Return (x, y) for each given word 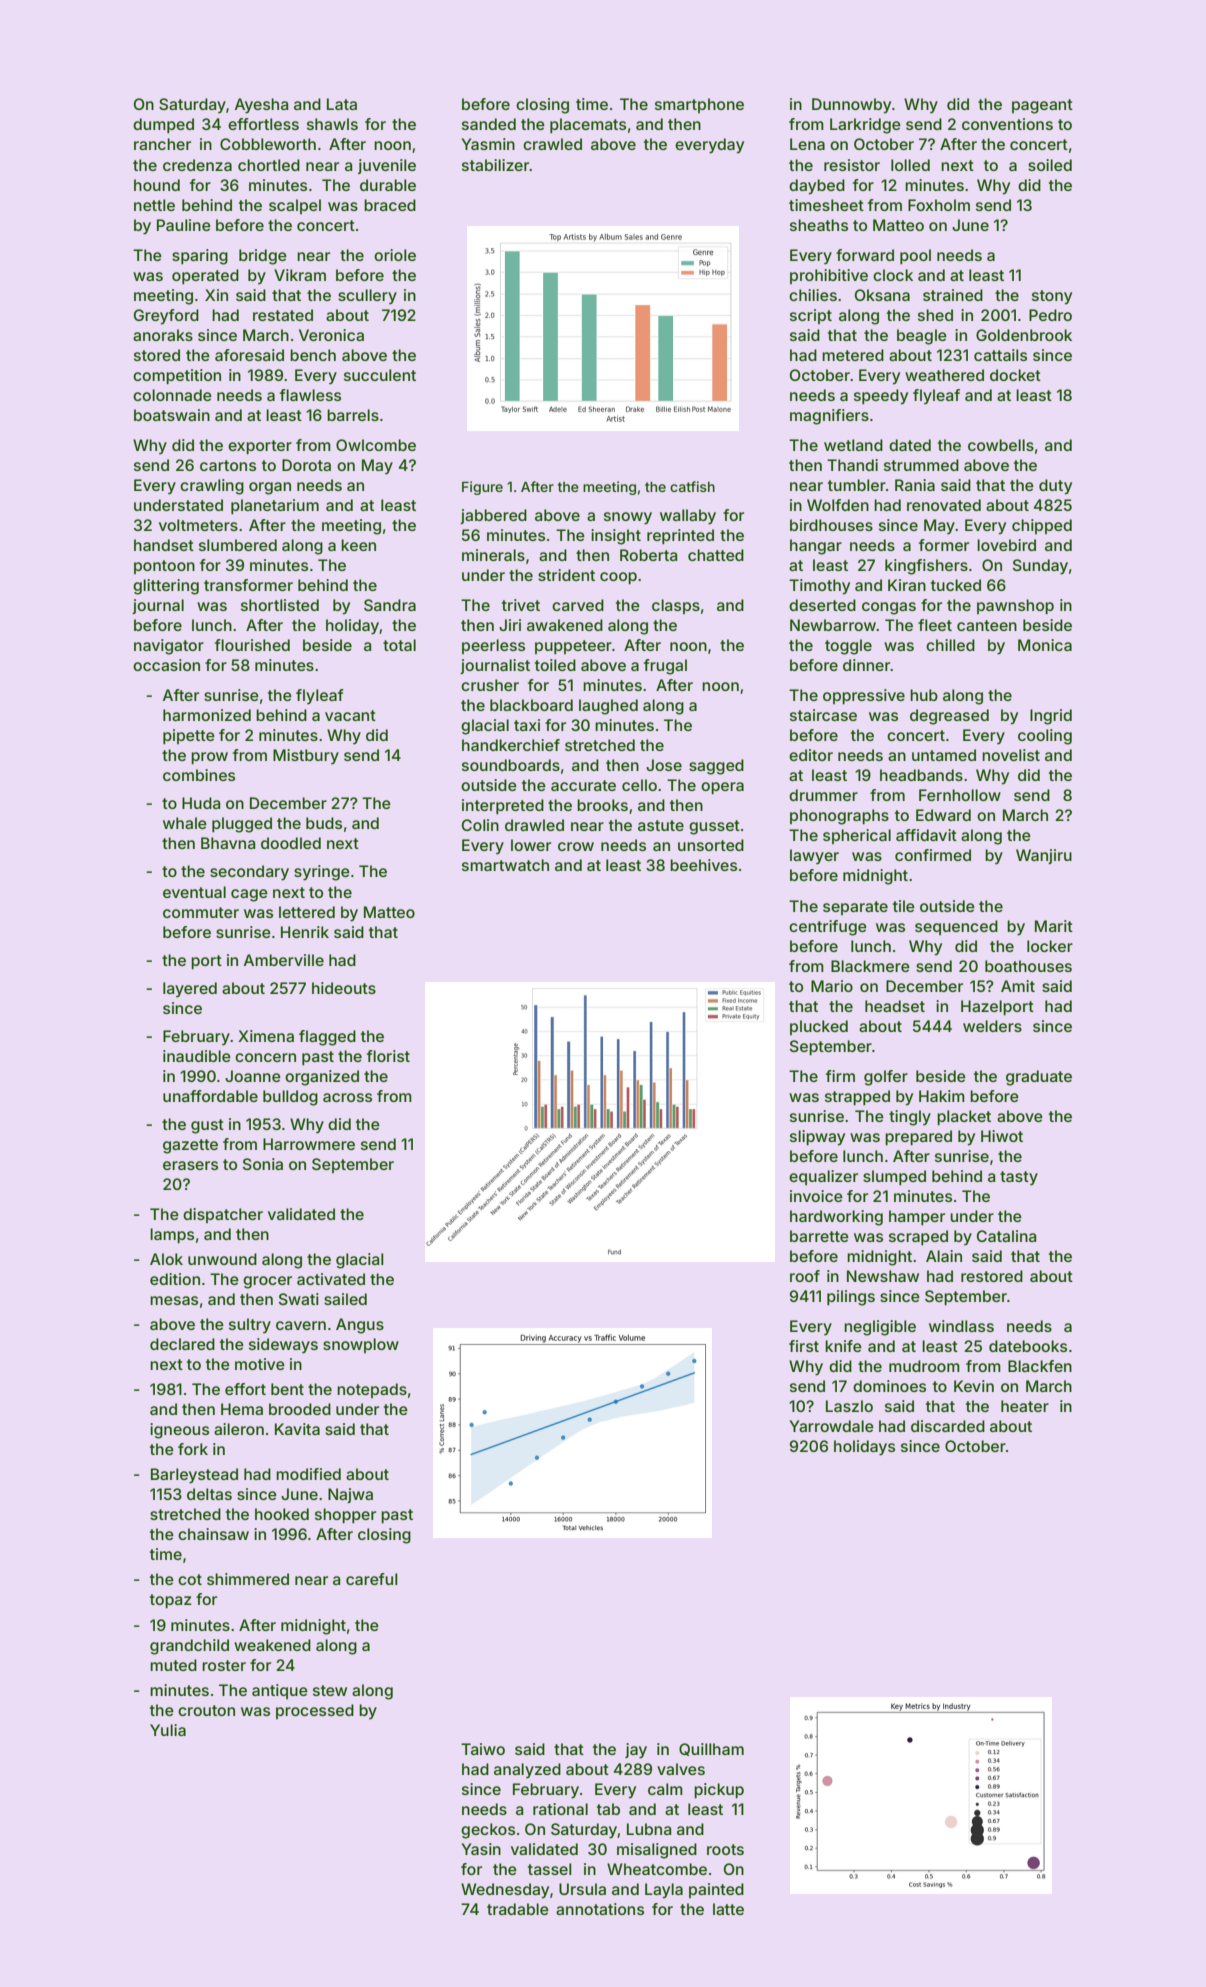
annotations (600, 1909)
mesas (174, 1300)
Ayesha (262, 106)
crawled (552, 144)
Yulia (168, 1730)
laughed (608, 707)
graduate (1039, 1078)
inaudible (197, 1056)
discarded (948, 1426)
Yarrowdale (831, 1426)
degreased (949, 717)
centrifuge (828, 928)
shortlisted (280, 605)
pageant (1042, 106)
